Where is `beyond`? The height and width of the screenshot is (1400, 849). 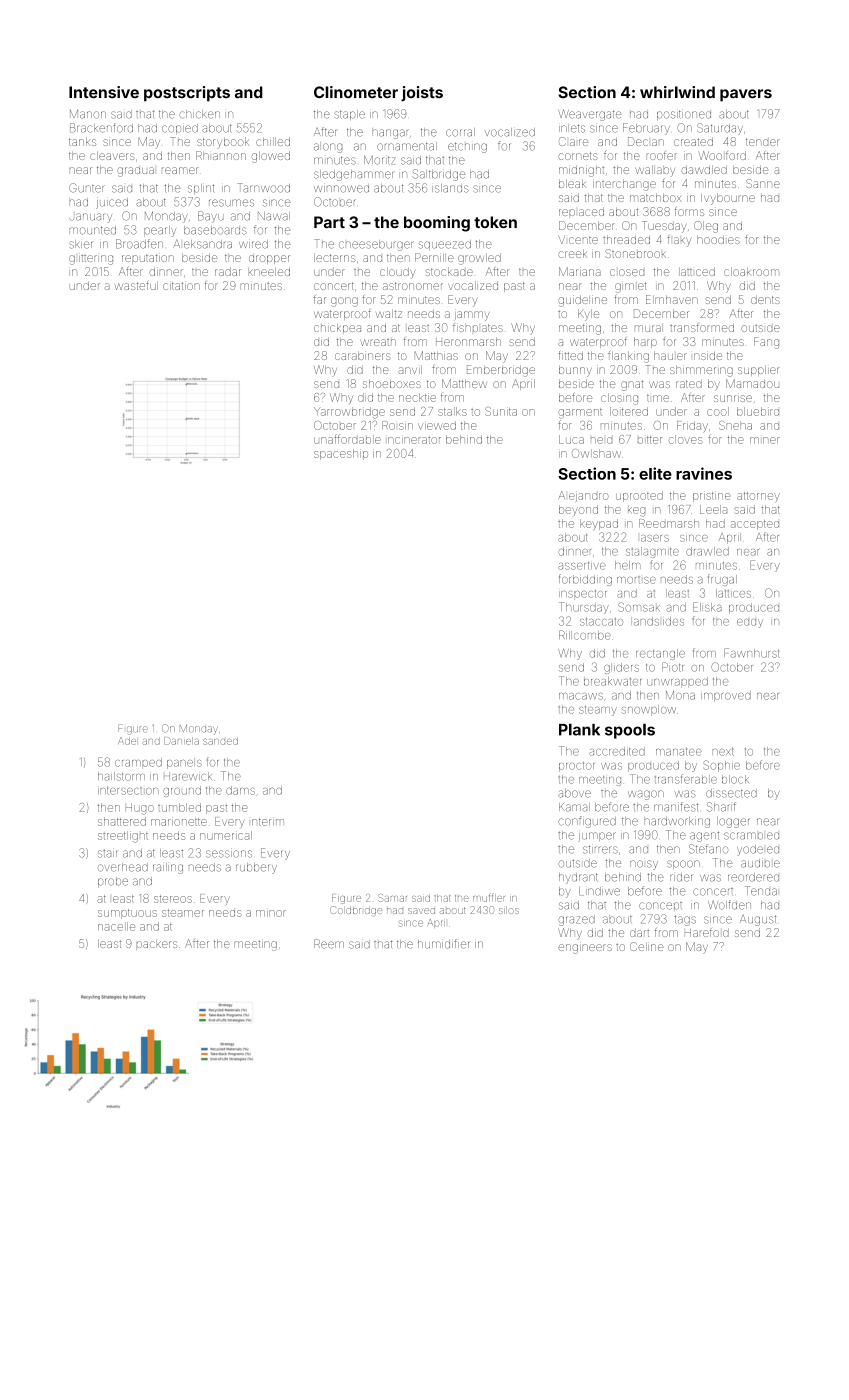
beyond is located at coordinates (578, 510).
